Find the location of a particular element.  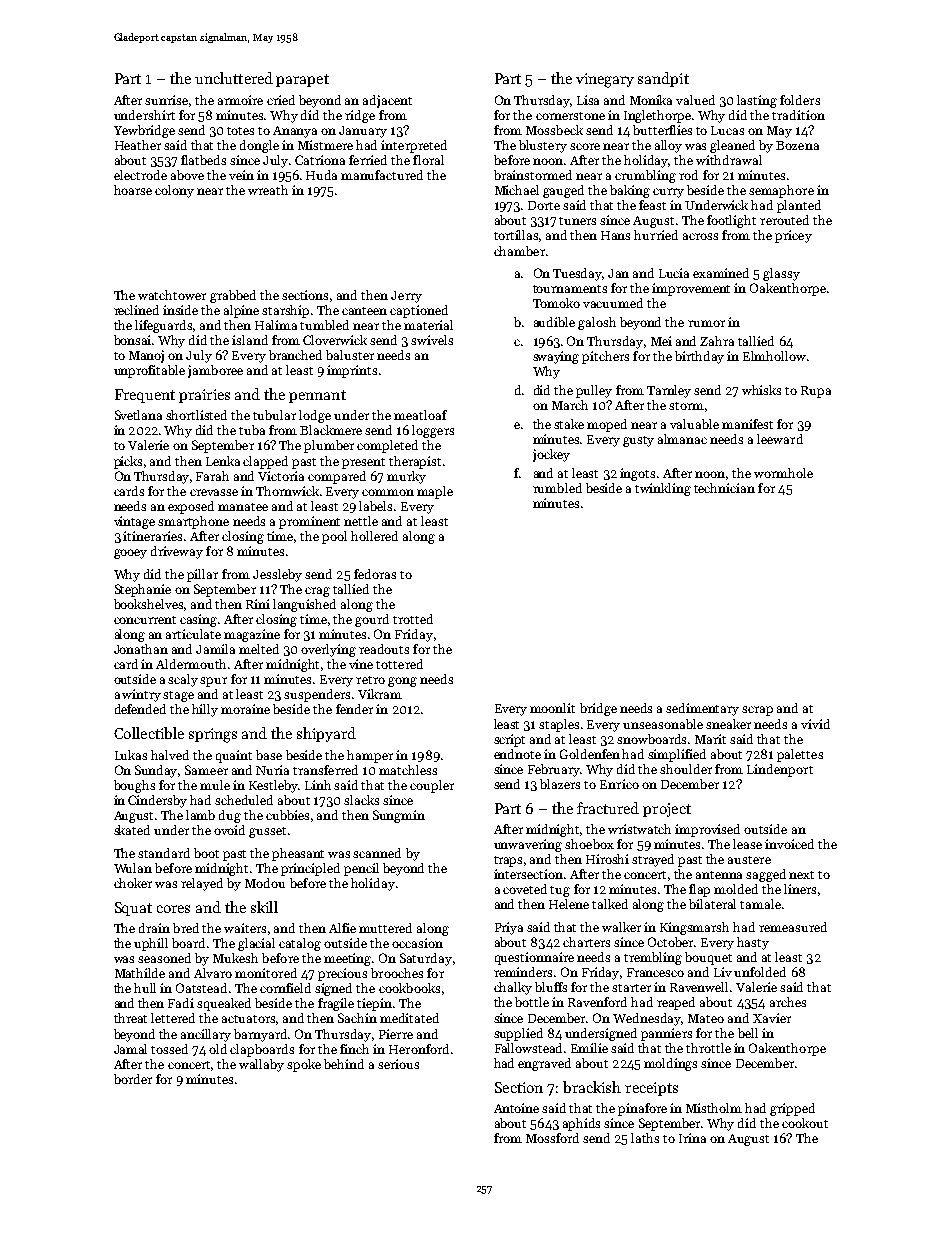

adjacent is located at coordinates (387, 101).
